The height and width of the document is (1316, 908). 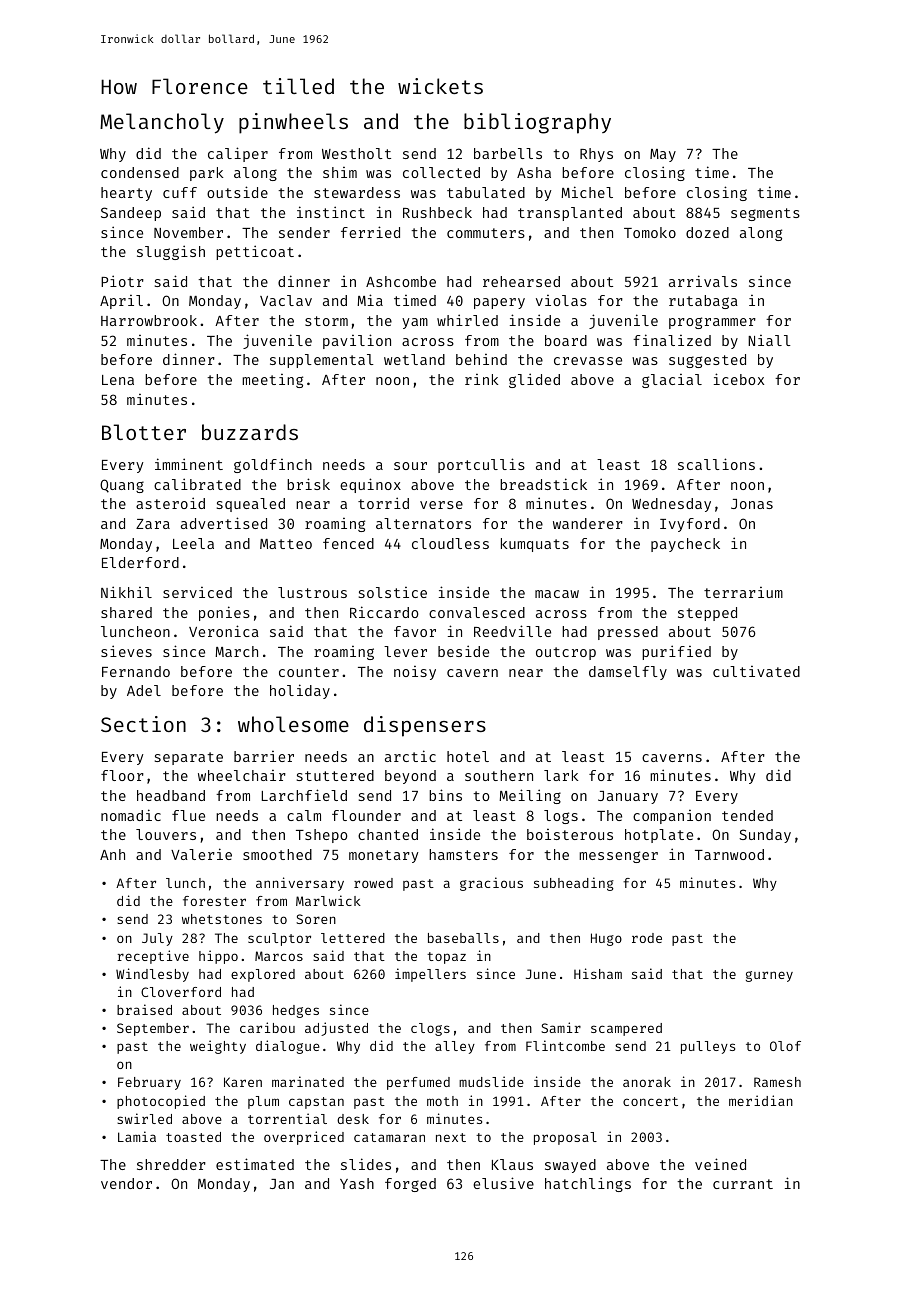 What do you see at coordinates (765, 214) in the document?
I see `segments` at bounding box center [765, 214].
